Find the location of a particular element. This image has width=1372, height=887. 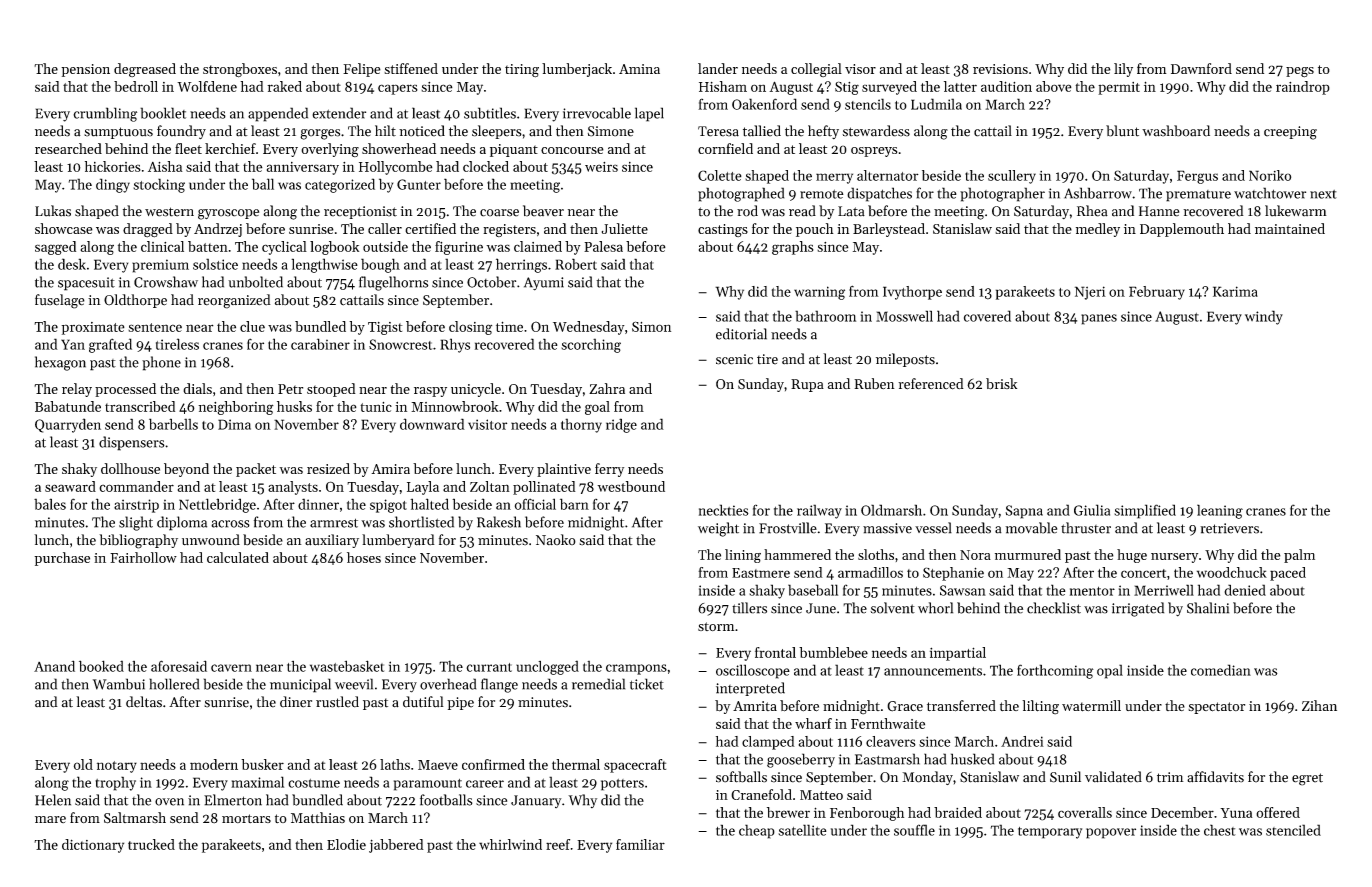

railway is located at coordinates (819, 511).
